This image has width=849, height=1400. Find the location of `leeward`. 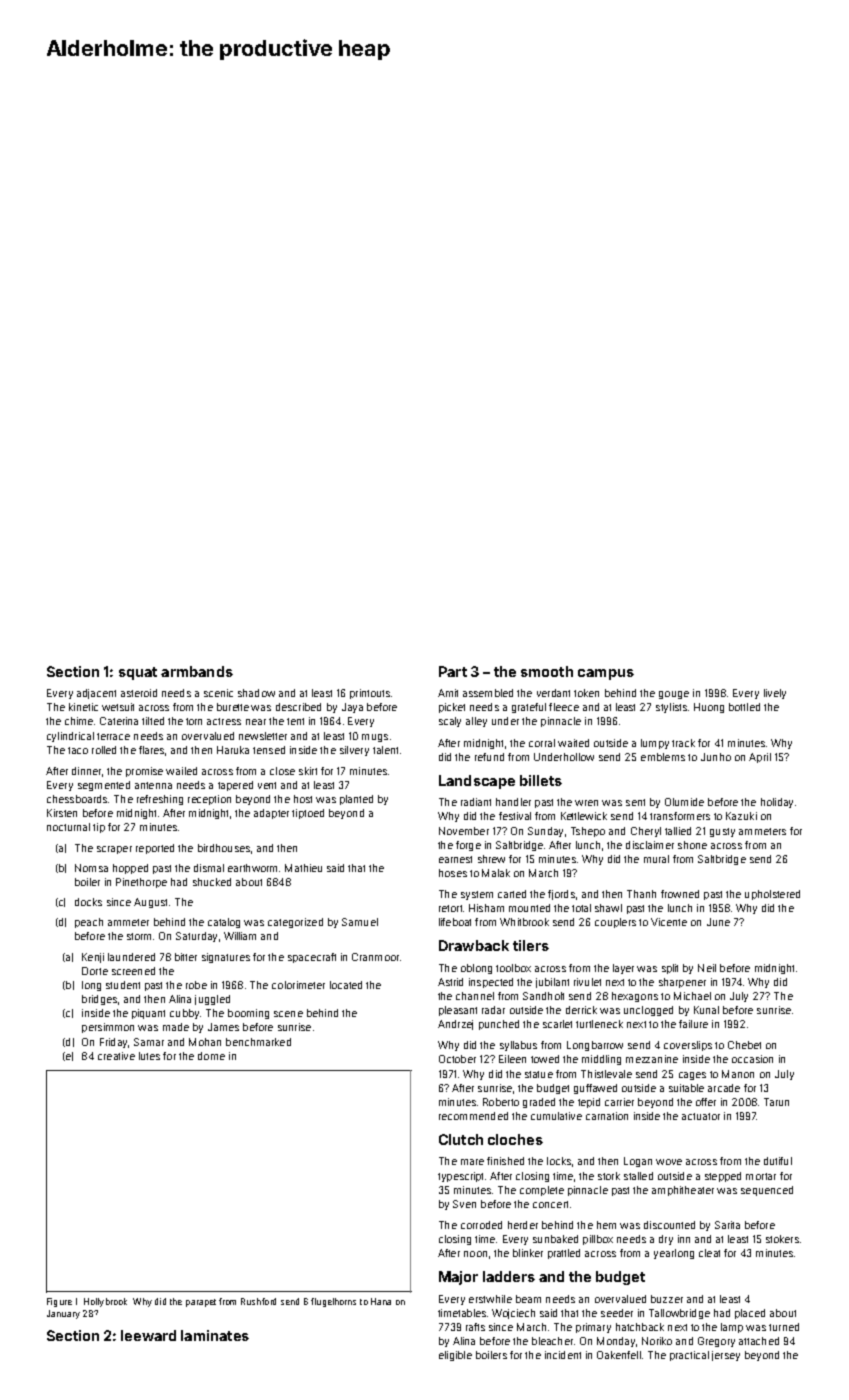

leeward is located at coordinates (148, 1335).
